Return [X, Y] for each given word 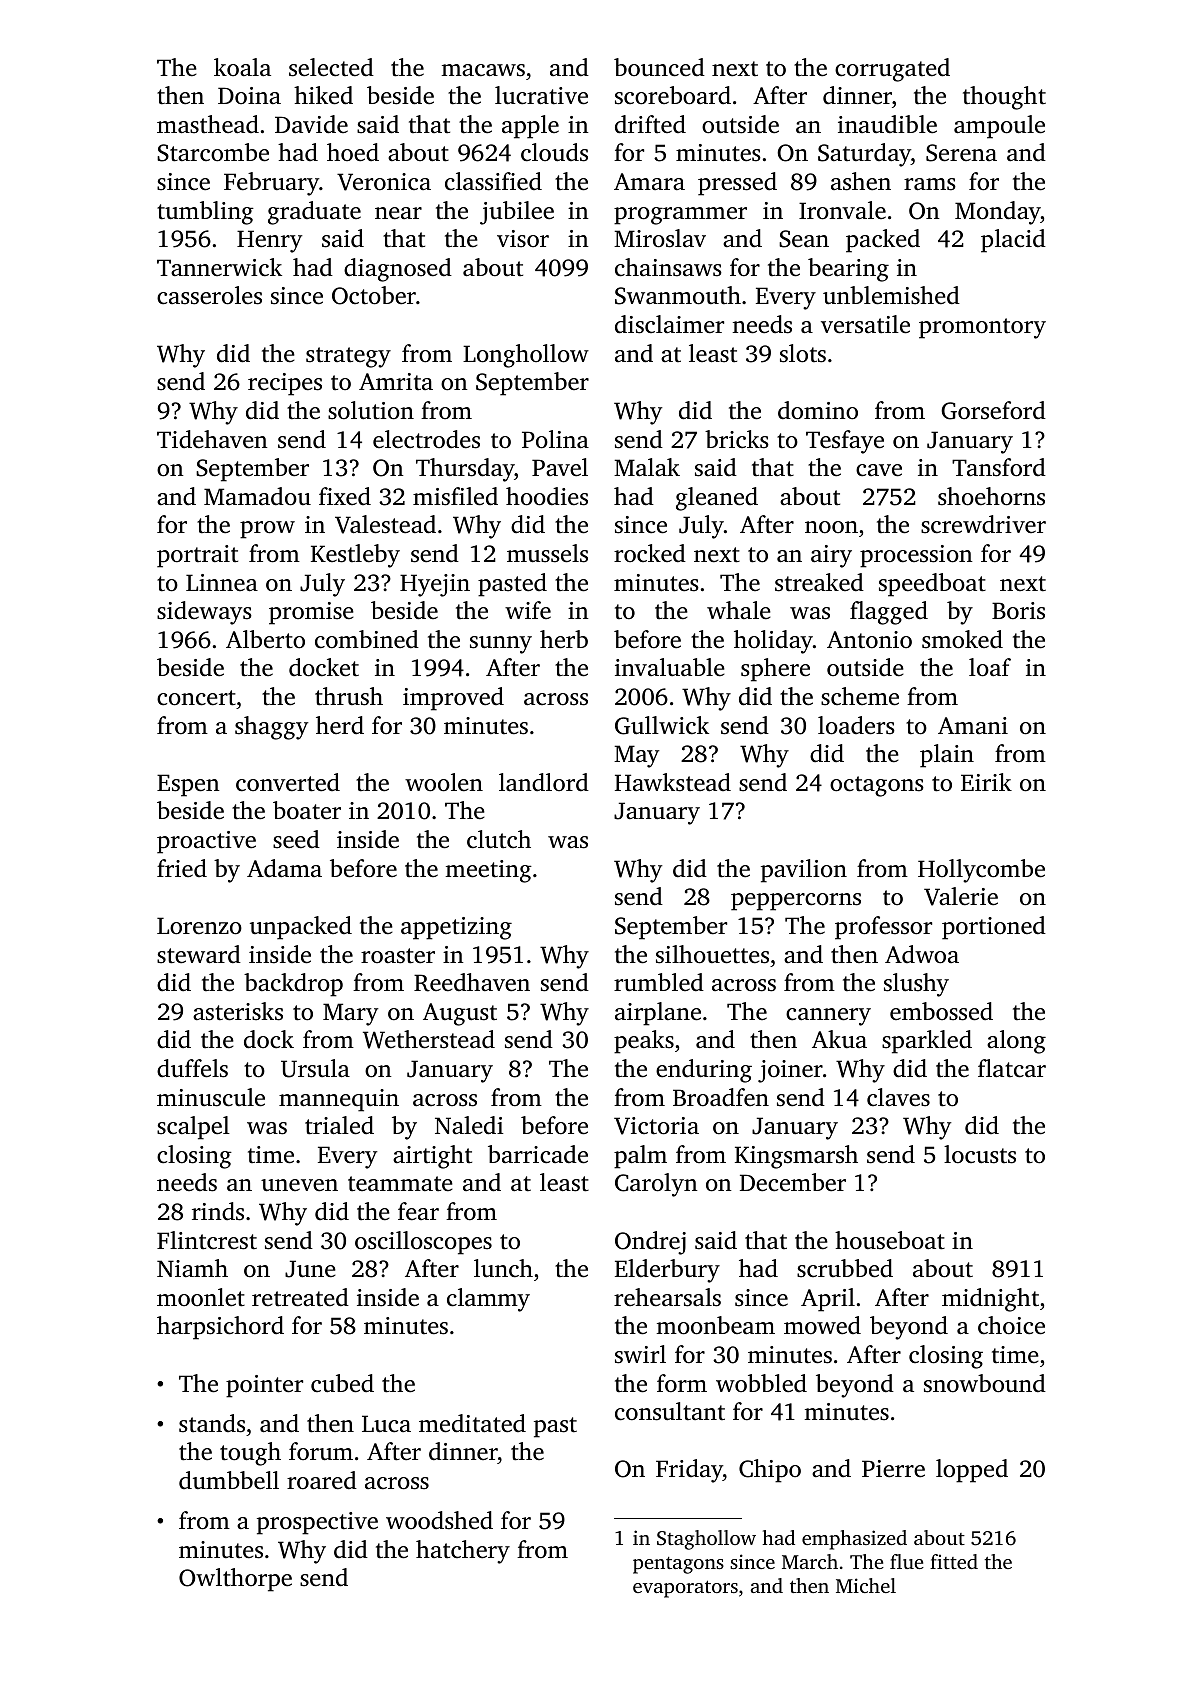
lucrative [541, 95]
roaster [398, 956]
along [1016, 1042]
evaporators [685, 1589]
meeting [488, 871]
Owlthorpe [235, 1580]
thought [1004, 98]
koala [242, 67]
